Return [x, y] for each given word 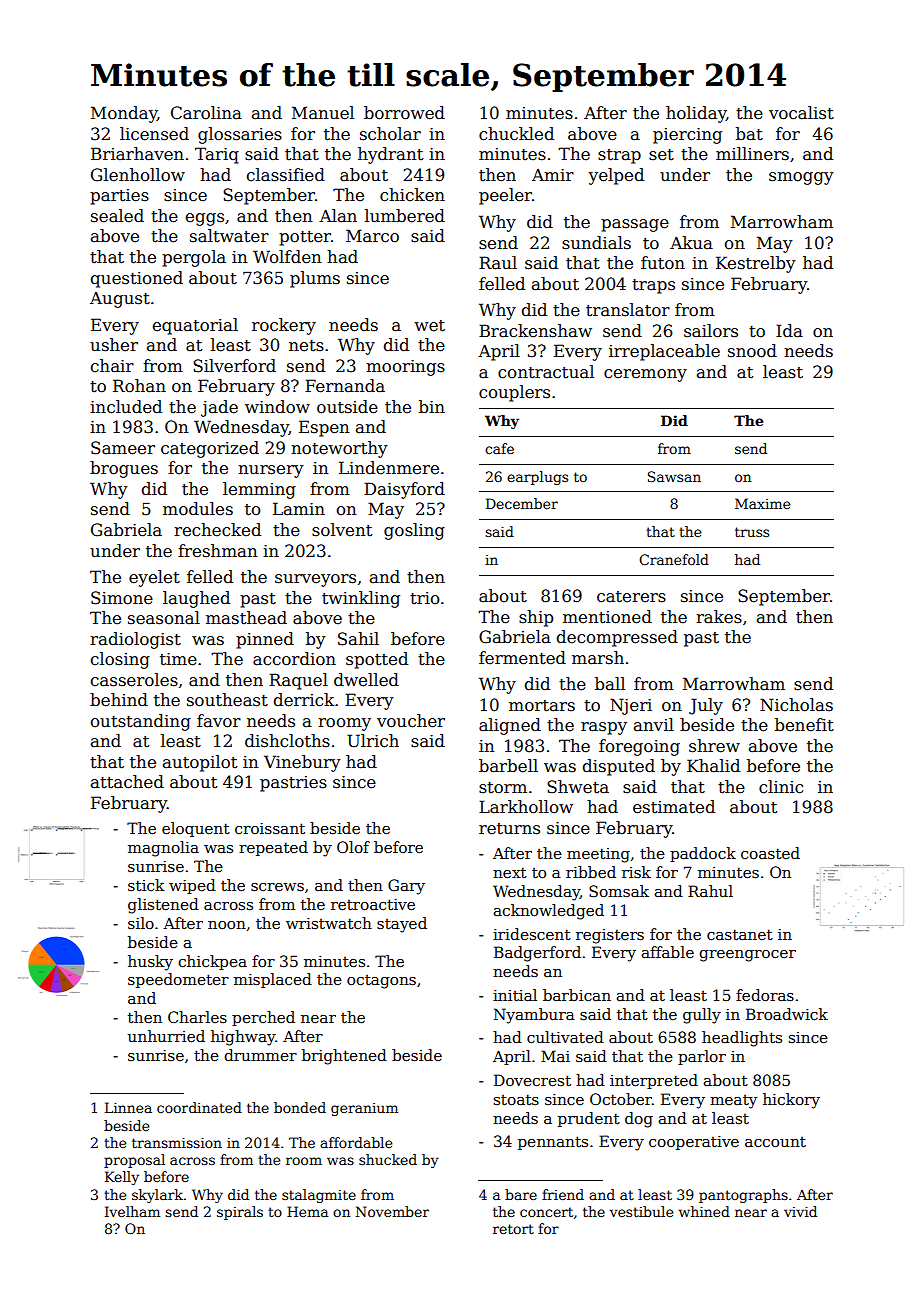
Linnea [128, 1107]
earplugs [537, 478]
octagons [381, 982]
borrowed [404, 113]
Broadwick [787, 1014]
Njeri [631, 706]
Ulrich [373, 741]
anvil [654, 724]
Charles [197, 1017]
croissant [270, 828]
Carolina [206, 113]
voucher [411, 721]
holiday [696, 114]
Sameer [123, 448]
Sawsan [674, 476]
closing [120, 660]
